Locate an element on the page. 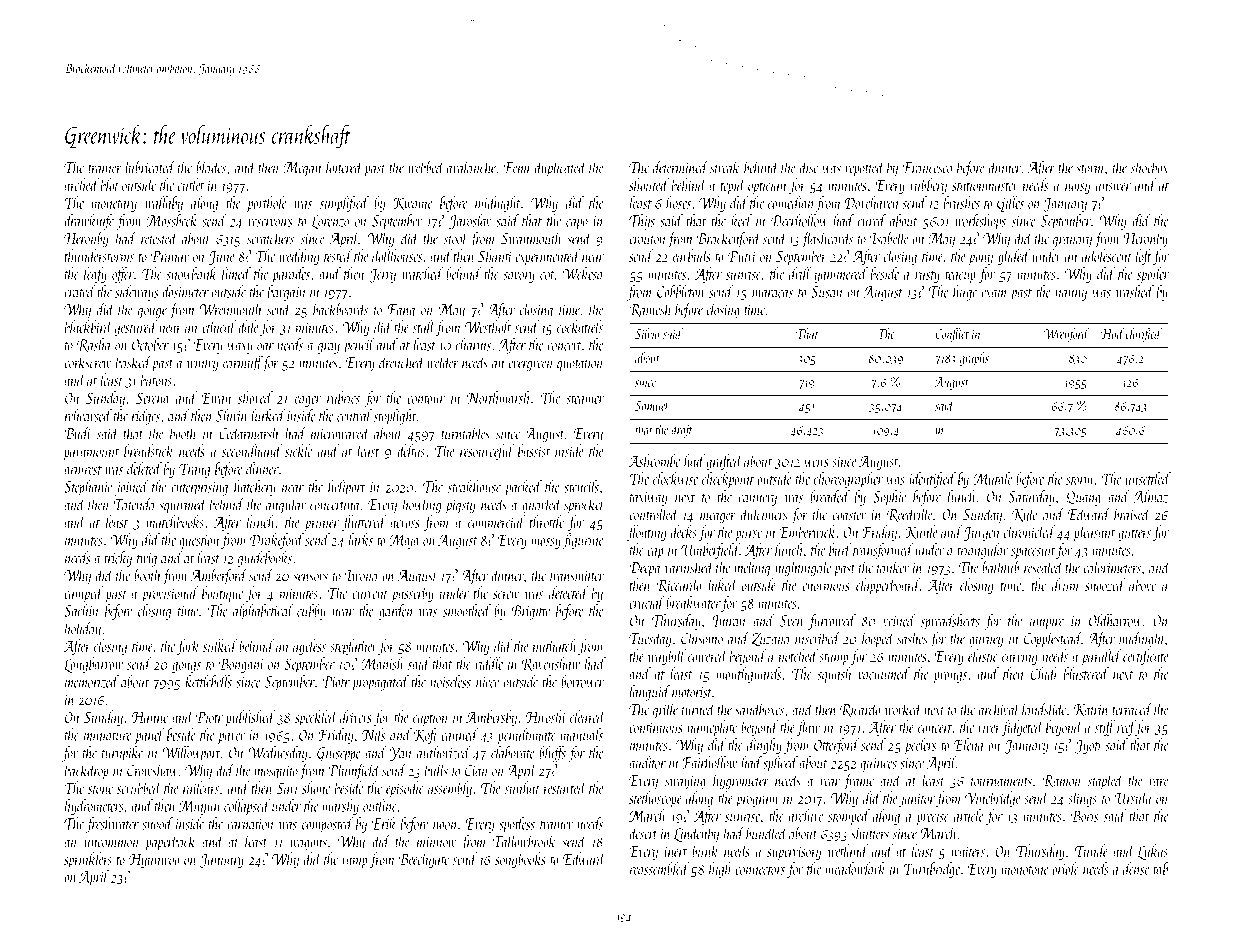 Image resolution: width=1233 pixels, height=952 pixels. Willowport is located at coordinates (191, 754).
